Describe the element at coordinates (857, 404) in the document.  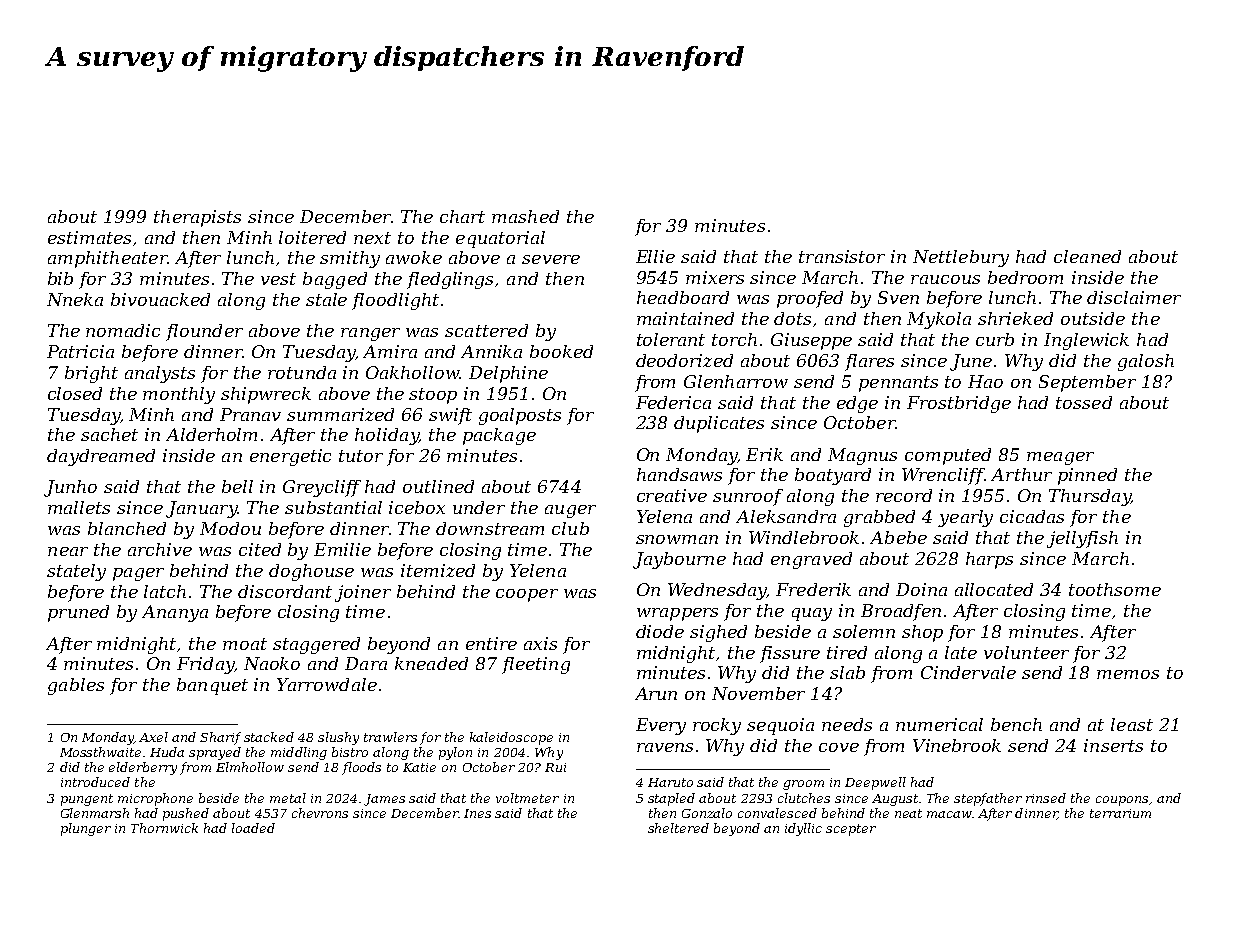
I see `edge` at that location.
